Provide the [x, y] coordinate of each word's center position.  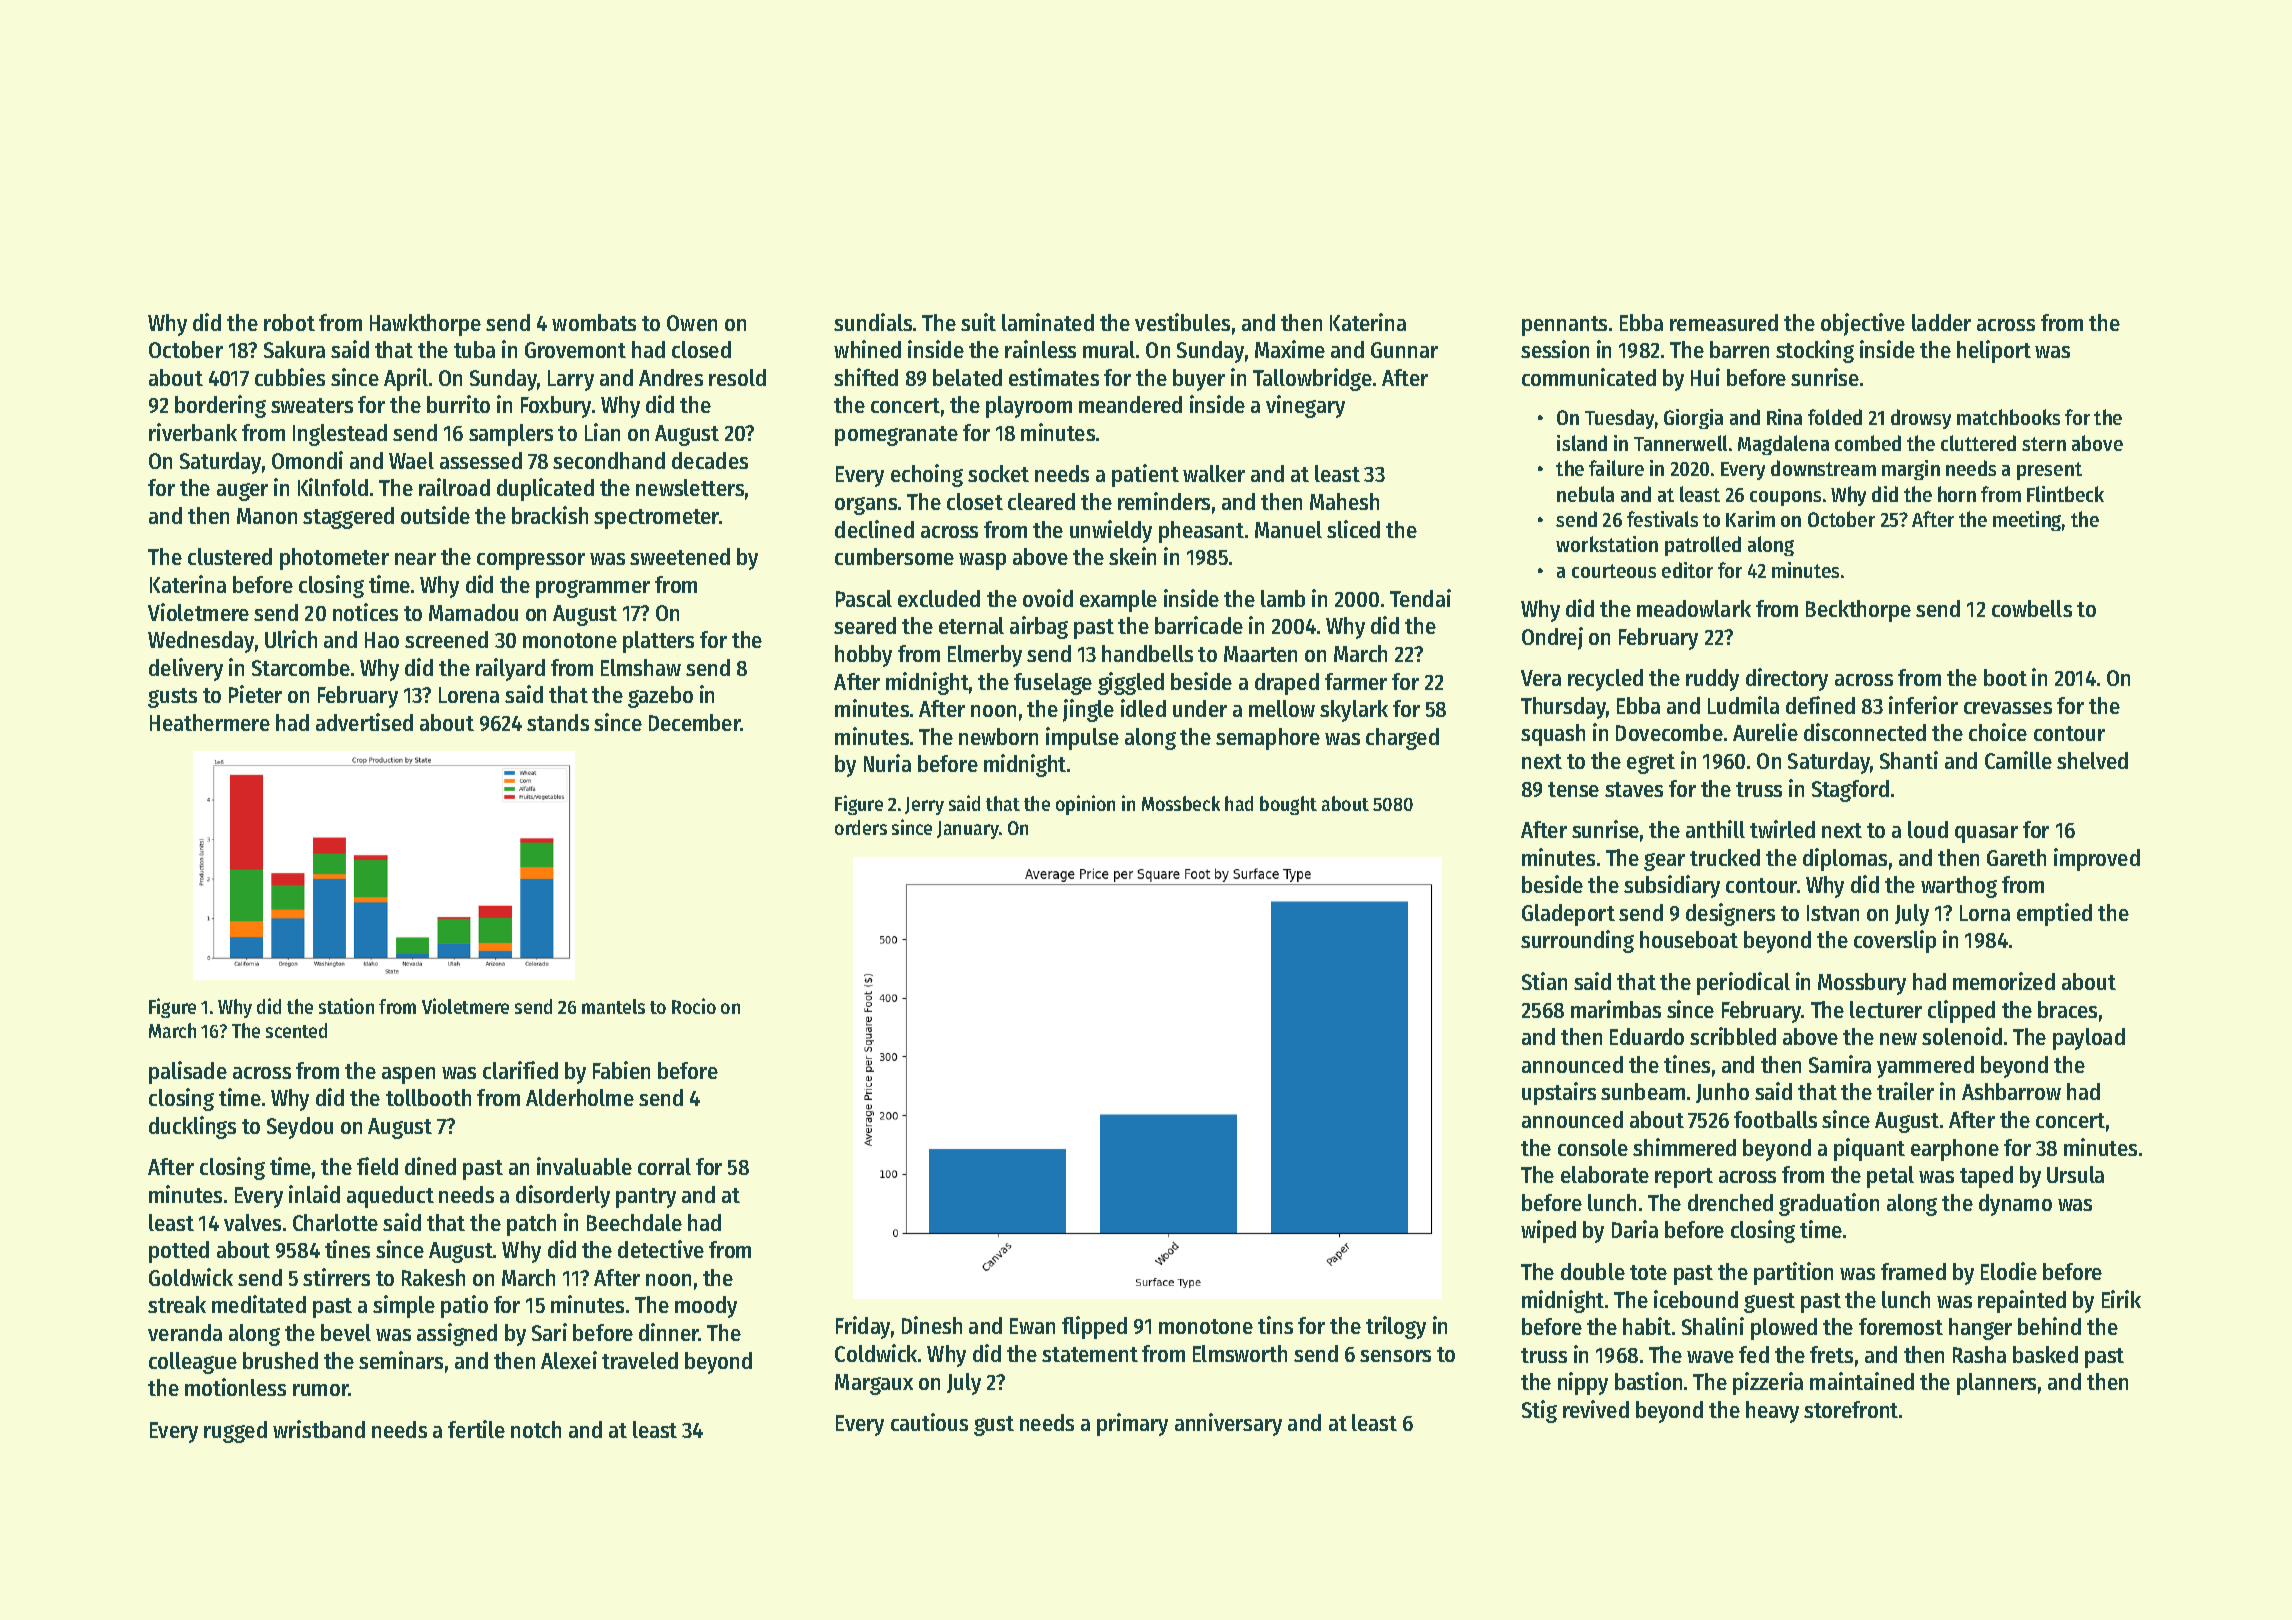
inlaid [314, 1194]
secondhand [609, 460]
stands [558, 722]
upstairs [1559, 1093]
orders [861, 827]
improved [2097, 859]
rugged [235, 1432]
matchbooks [2008, 417]
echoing [927, 475]
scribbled [1733, 1036]
